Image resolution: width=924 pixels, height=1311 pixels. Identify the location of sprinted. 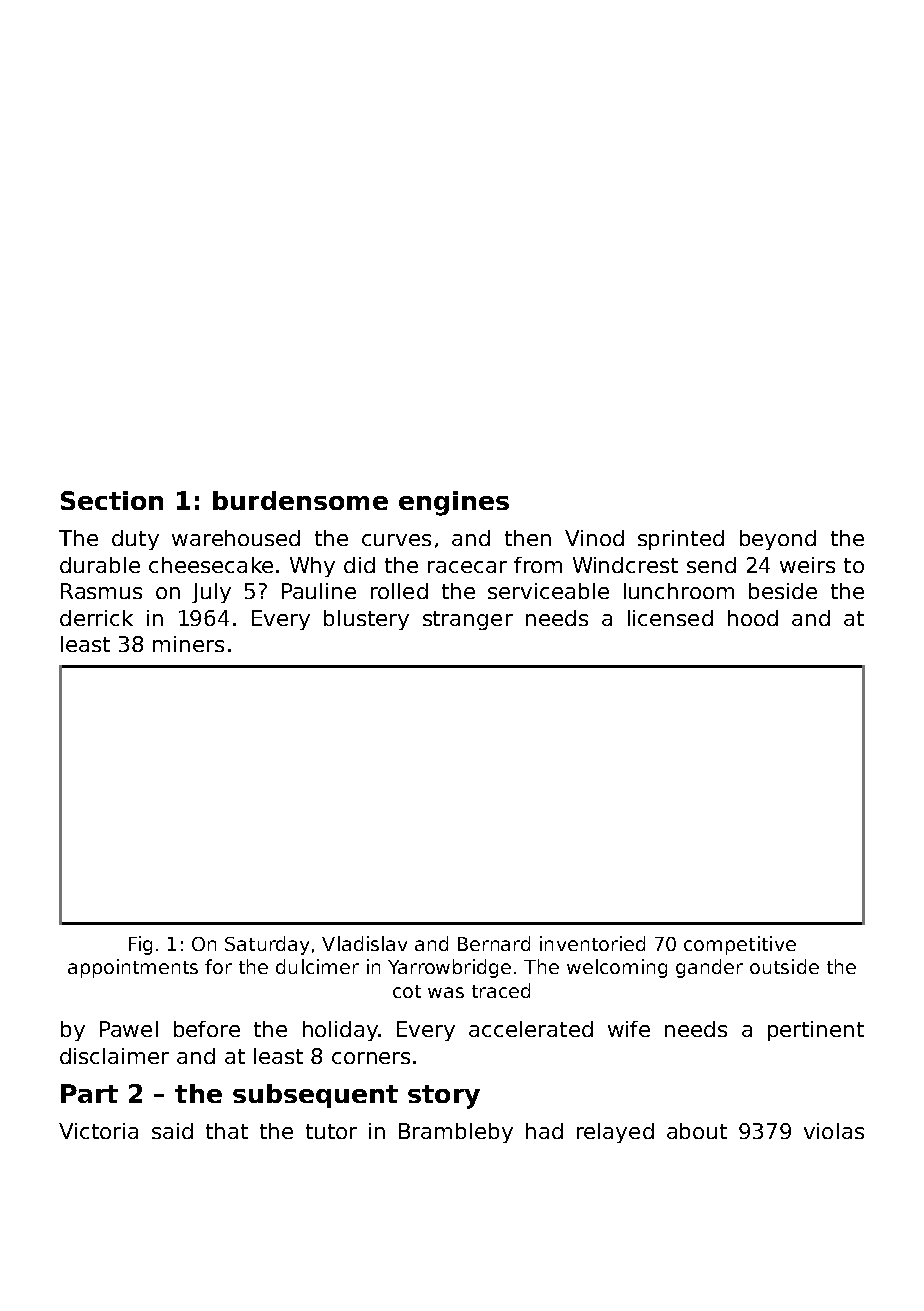
(681, 540).
